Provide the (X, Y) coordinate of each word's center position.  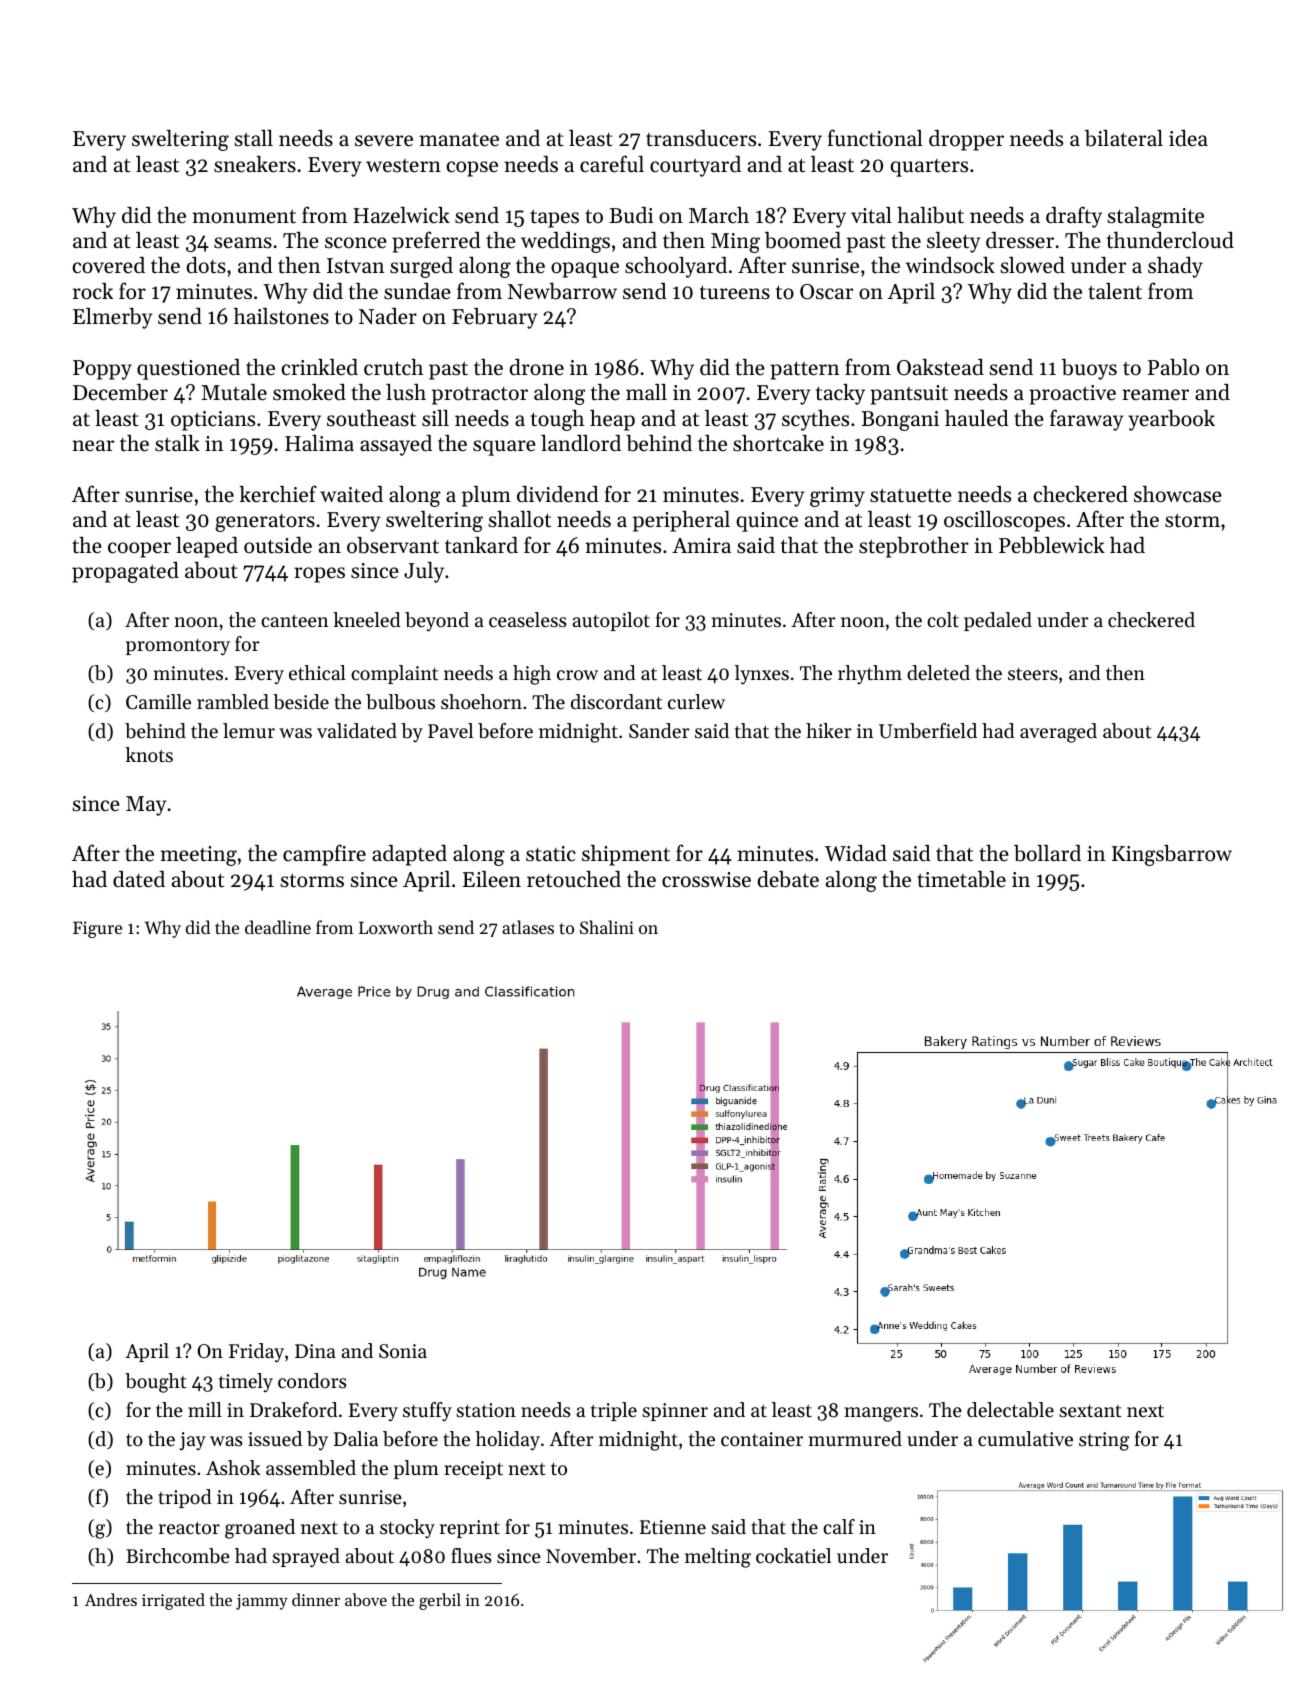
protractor (480, 395)
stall (254, 138)
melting (718, 1558)
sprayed (306, 1557)
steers (1033, 674)
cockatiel (793, 1556)
